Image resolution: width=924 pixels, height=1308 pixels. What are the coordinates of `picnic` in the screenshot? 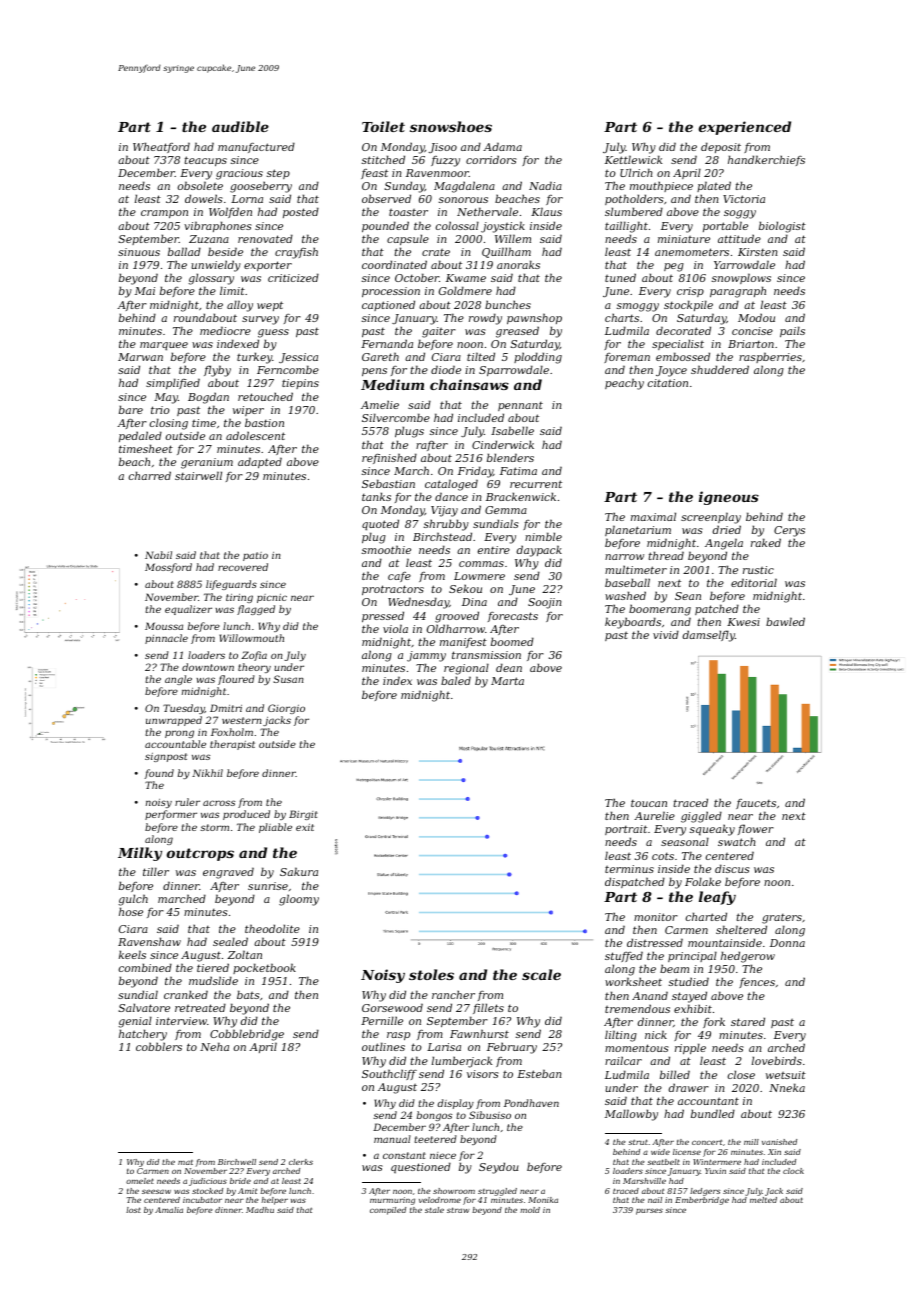 It's located at (272, 598).
